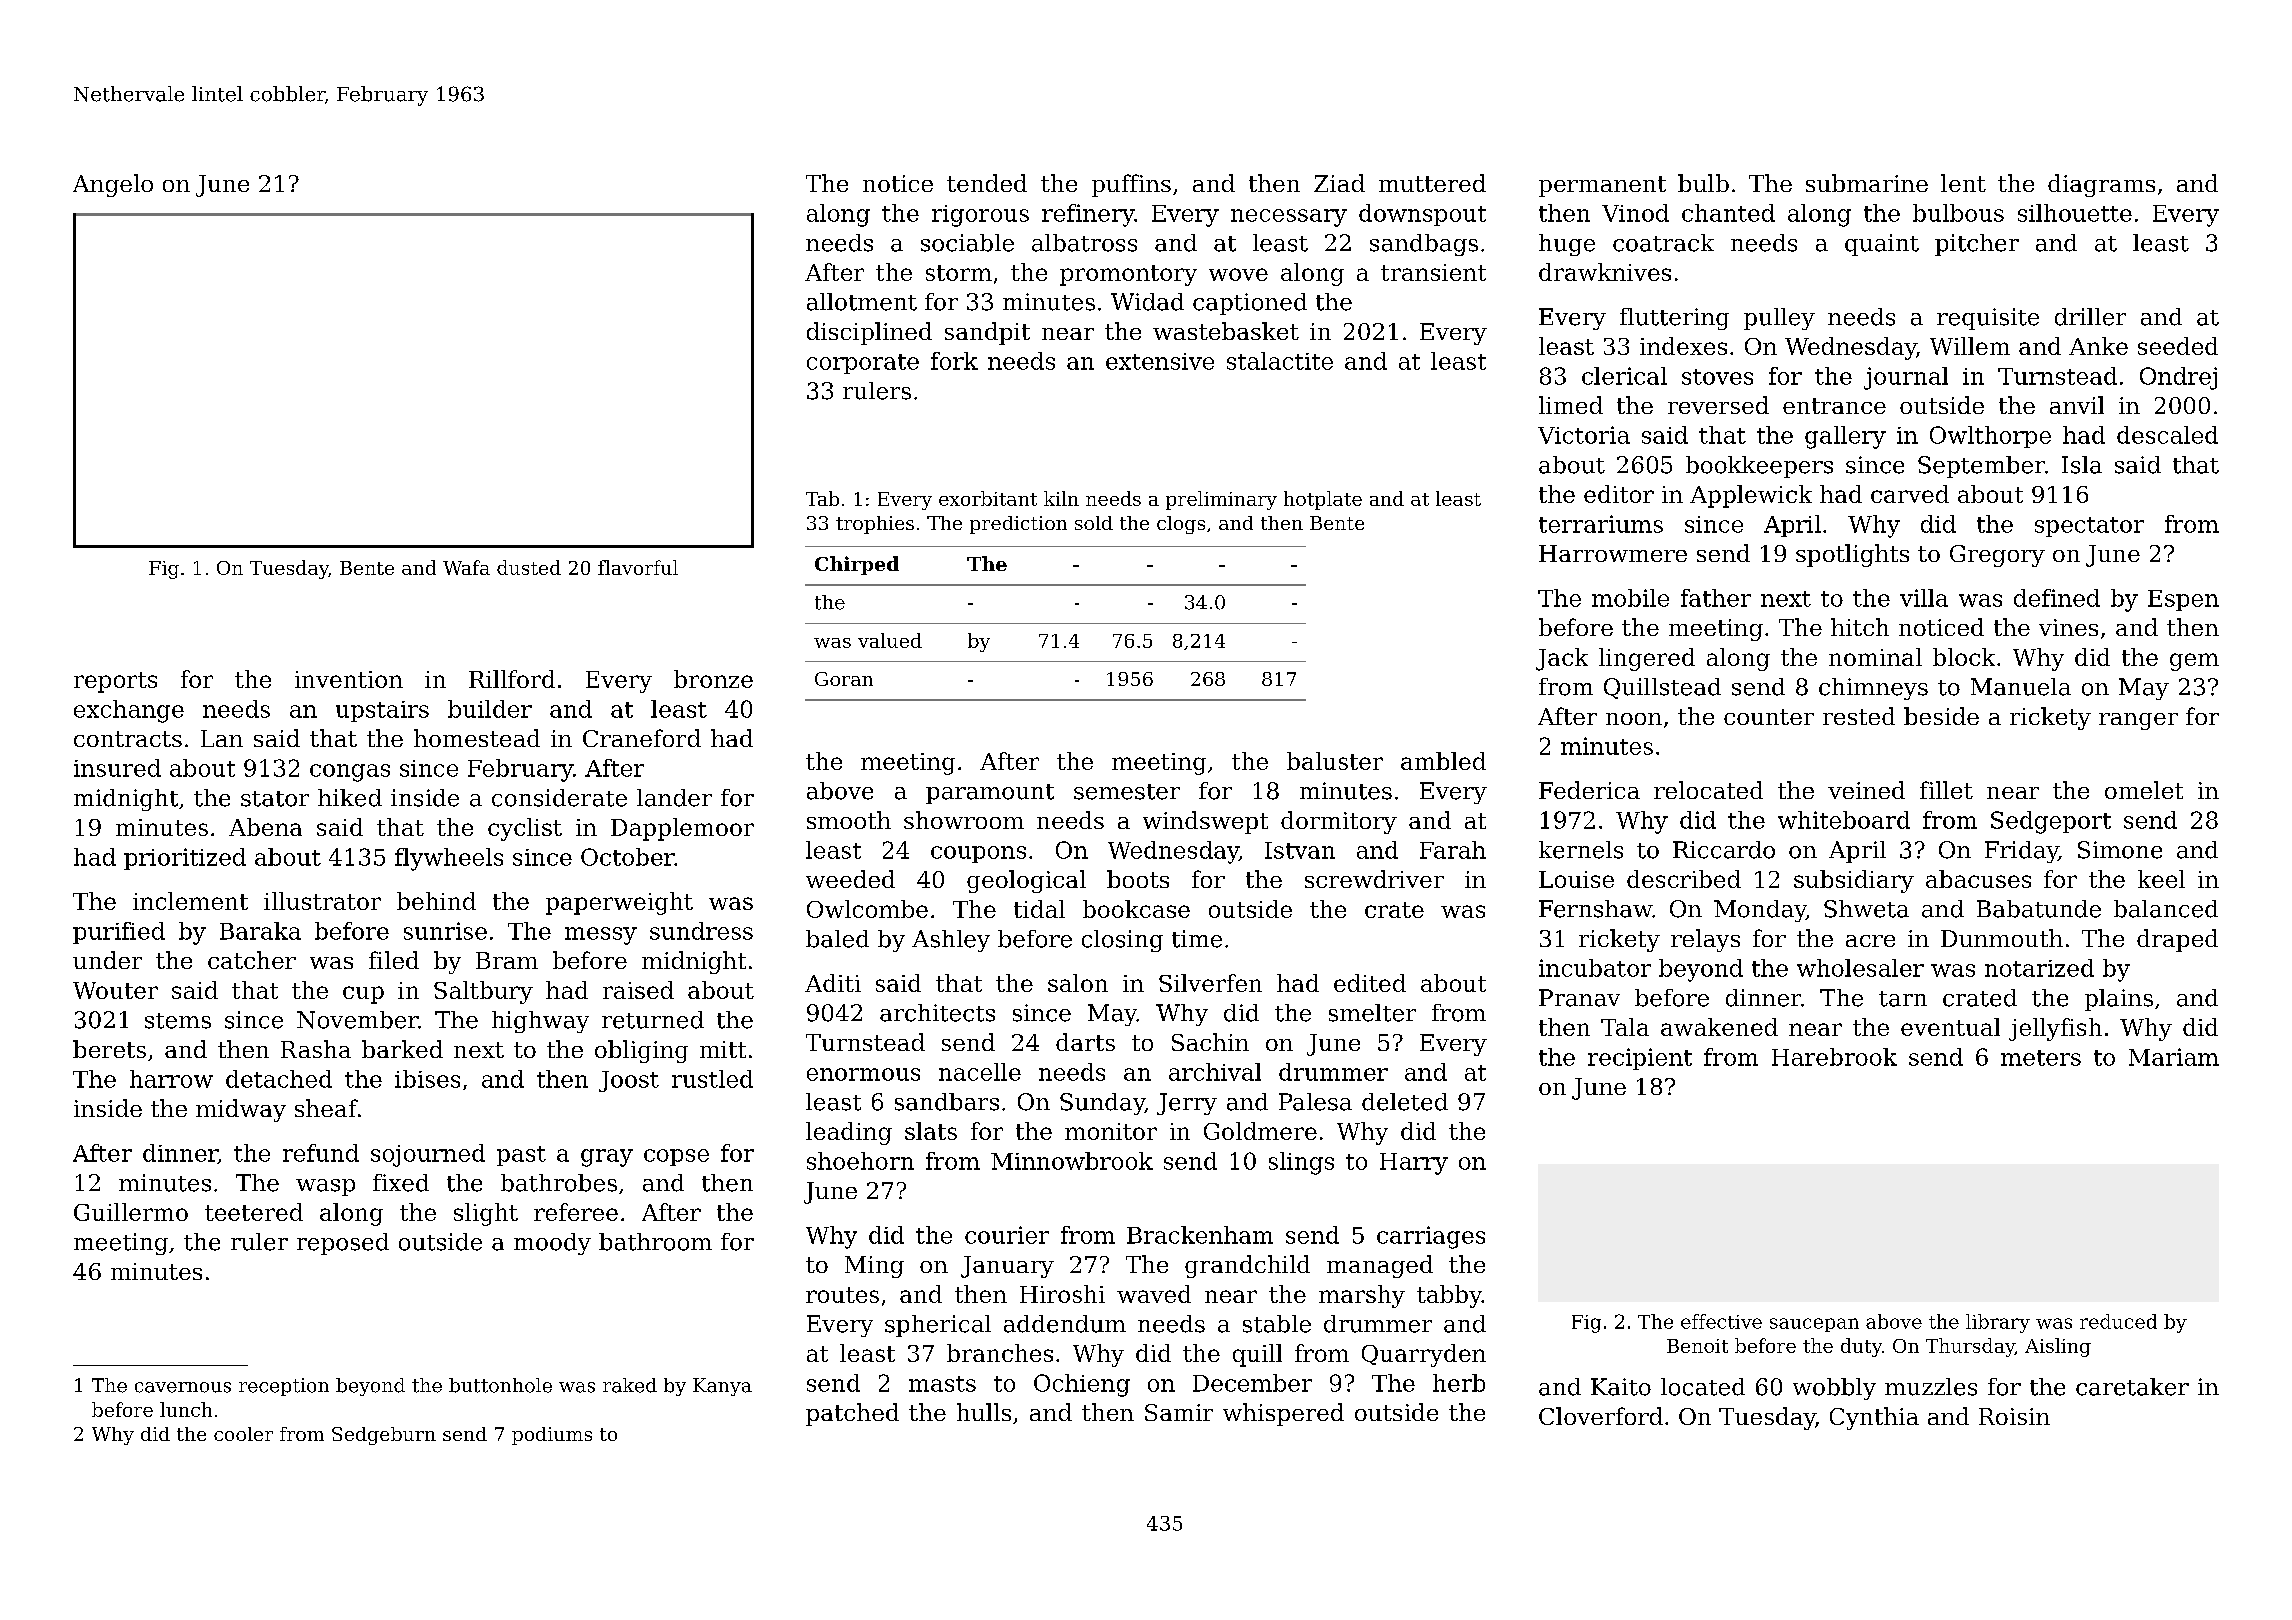  I want to click on managed, so click(1380, 1266).
